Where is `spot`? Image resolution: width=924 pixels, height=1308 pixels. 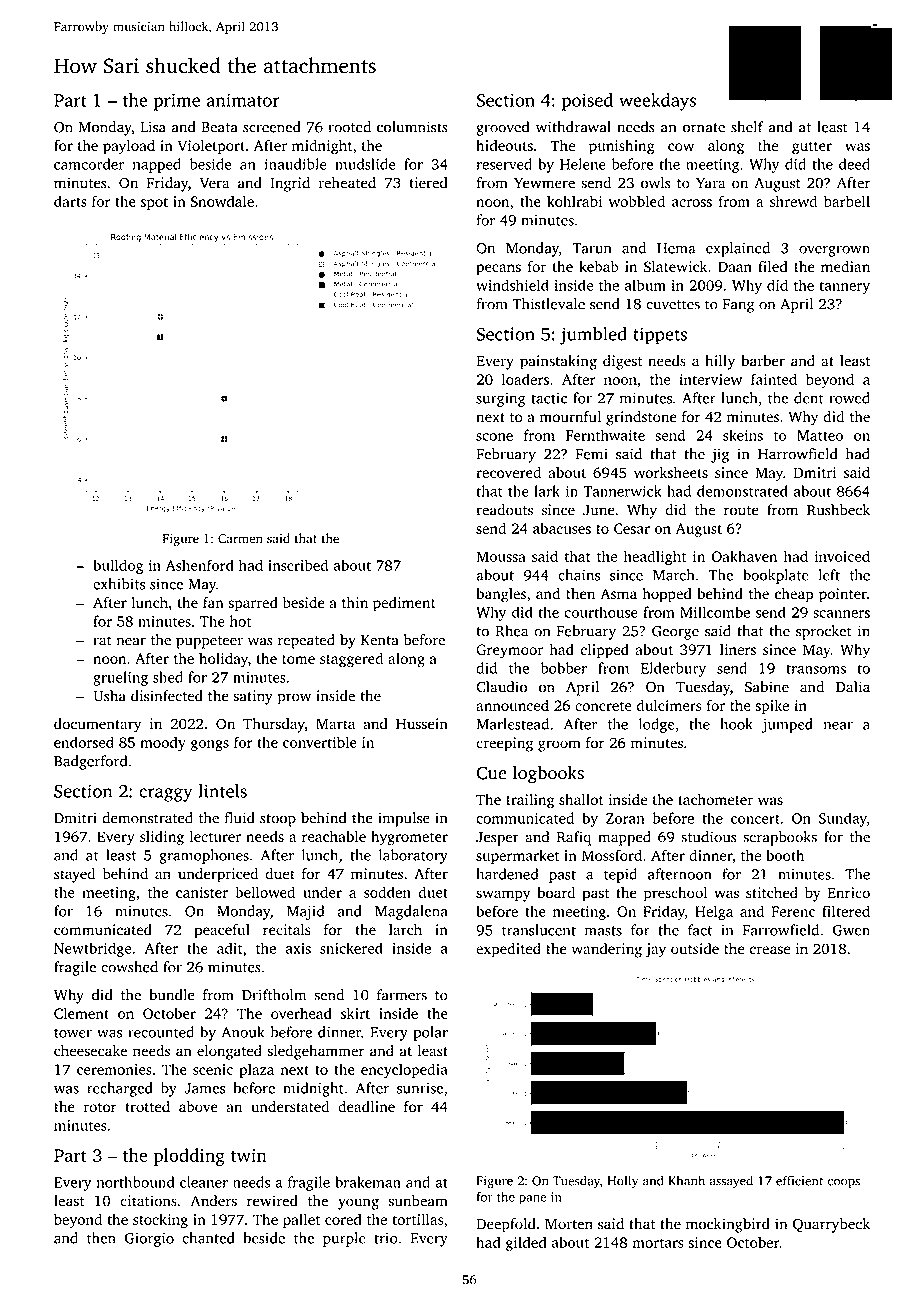 spot is located at coordinates (154, 203).
